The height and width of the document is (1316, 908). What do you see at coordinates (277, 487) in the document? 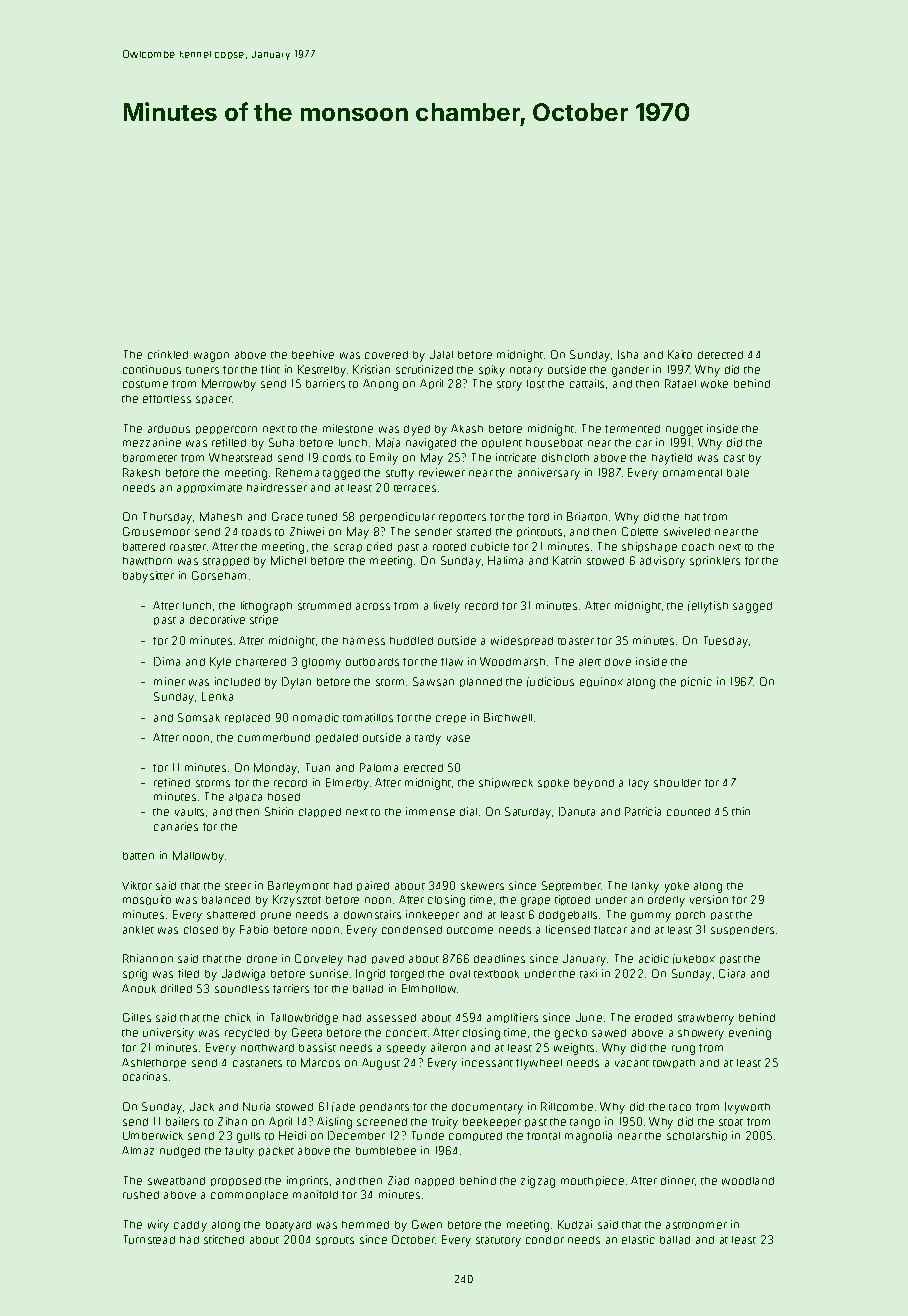
I see `hairdresser` at bounding box center [277, 487].
